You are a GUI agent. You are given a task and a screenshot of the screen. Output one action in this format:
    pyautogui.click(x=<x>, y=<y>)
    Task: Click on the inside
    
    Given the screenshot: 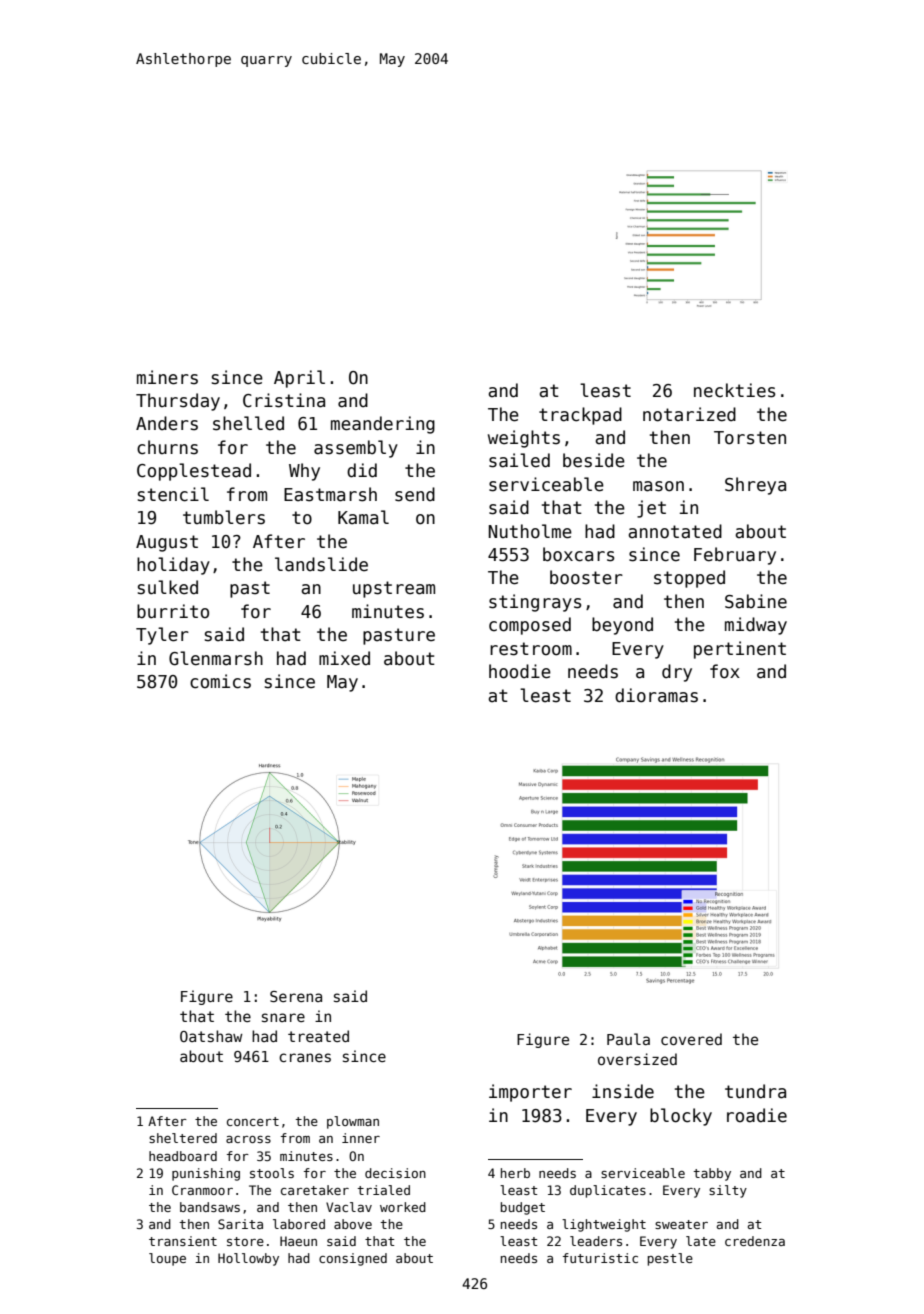 What is the action you would take?
    pyautogui.click(x=623, y=1091)
